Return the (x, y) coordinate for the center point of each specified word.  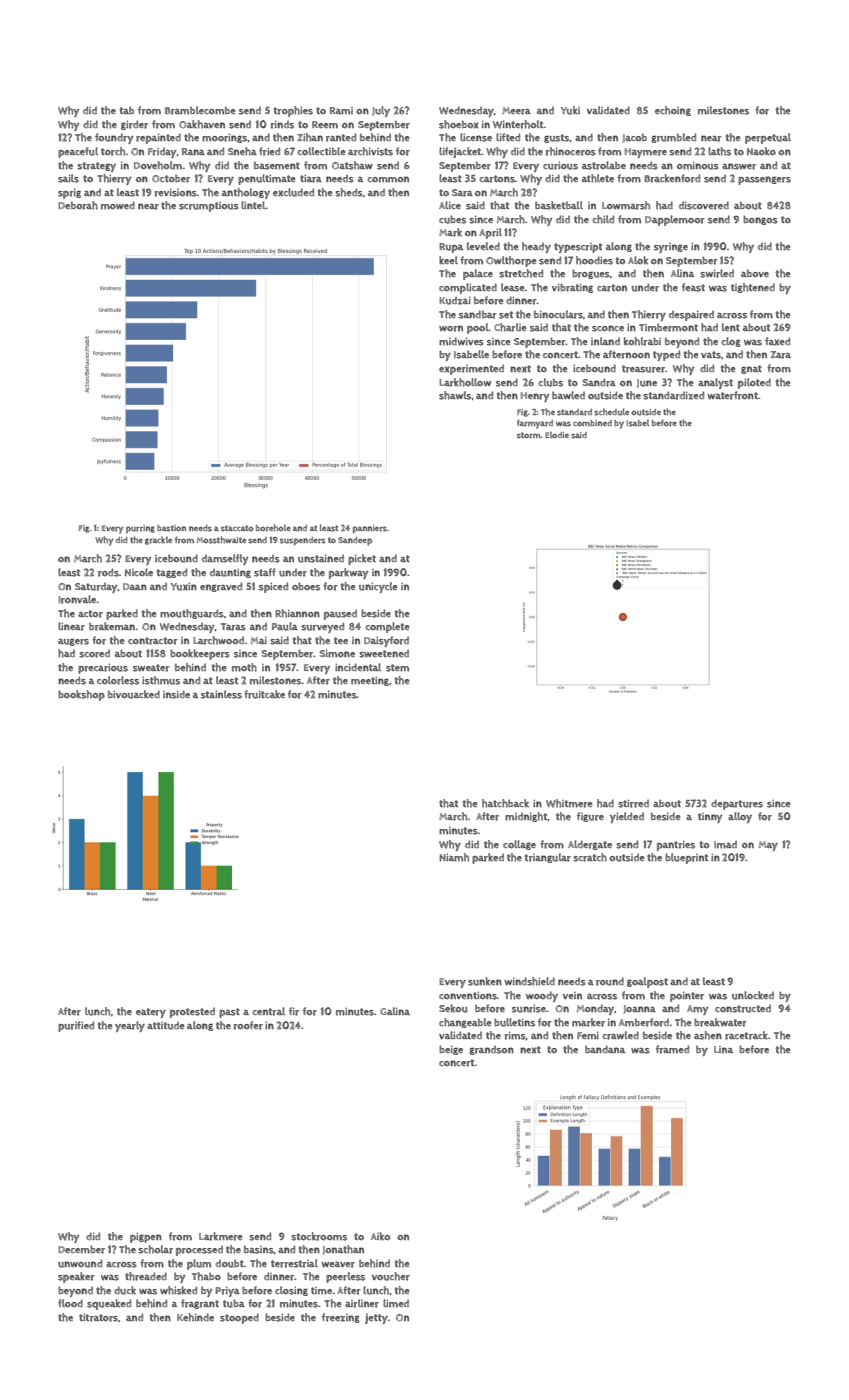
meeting (370, 681)
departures (737, 804)
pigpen (146, 1238)
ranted (341, 137)
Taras (233, 627)
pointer (687, 997)
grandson (491, 1050)
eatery (151, 1013)
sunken (485, 981)
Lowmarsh (626, 205)
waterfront (732, 395)
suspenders (302, 541)
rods (108, 572)
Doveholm (158, 165)
